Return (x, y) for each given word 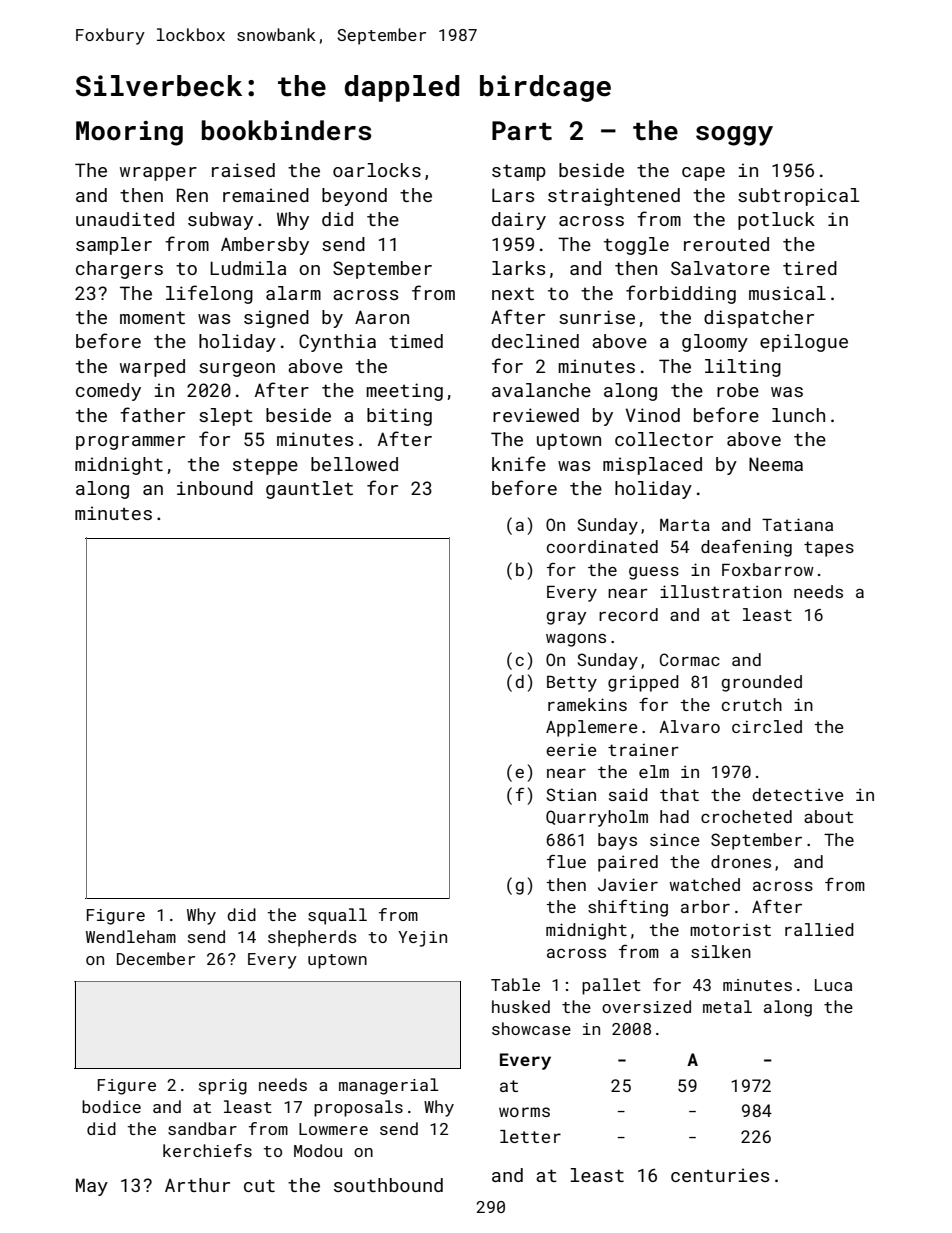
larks (518, 268)
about (828, 816)
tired (810, 268)
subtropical (798, 197)
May (92, 1187)
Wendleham (131, 936)
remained (266, 195)
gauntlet (309, 490)
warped (152, 368)
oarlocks (377, 170)
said (628, 794)
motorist (730, 929)
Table (515, 984)
